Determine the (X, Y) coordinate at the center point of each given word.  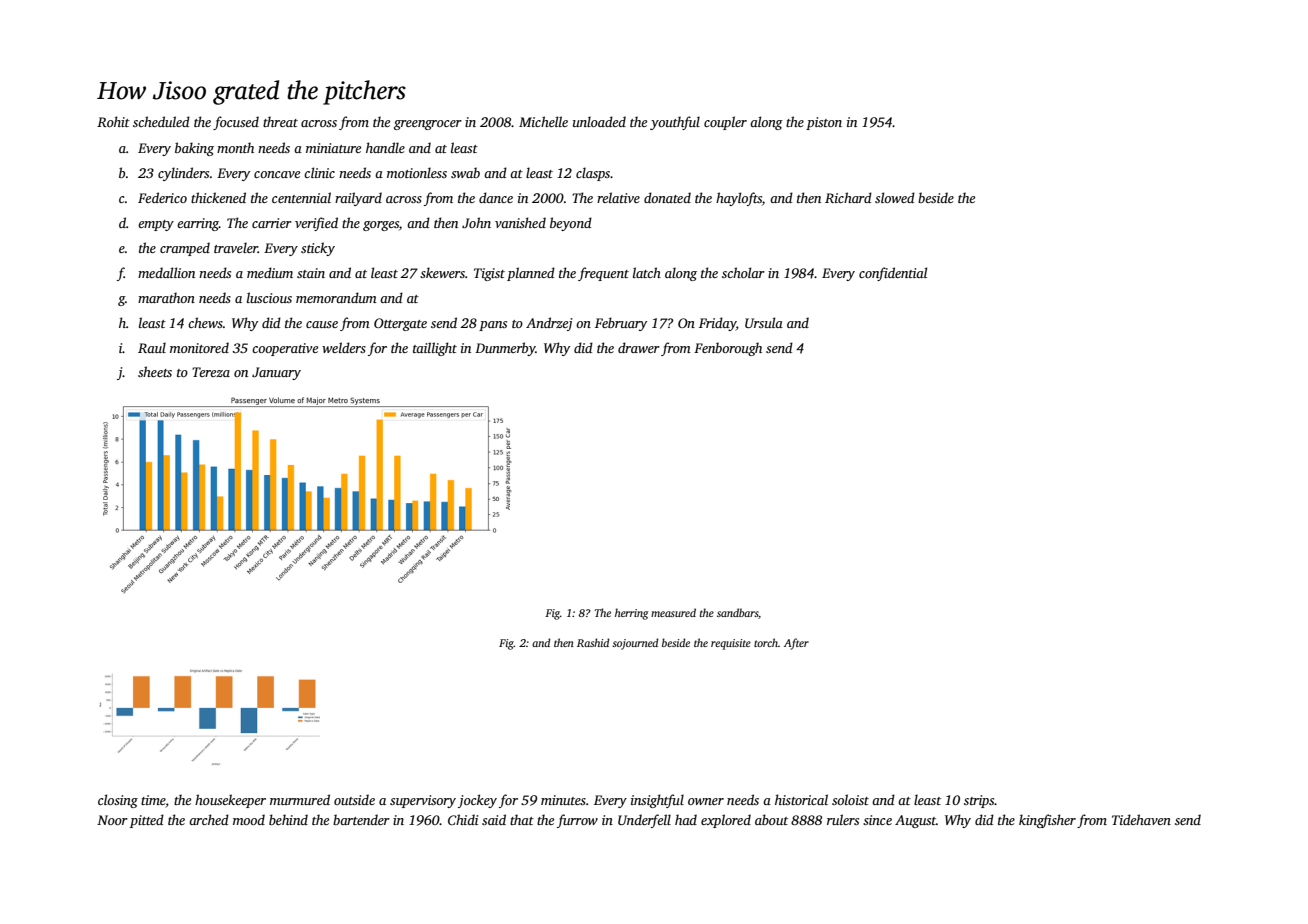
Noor (112, 820)
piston (824, 123)
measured (673, 612)
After (796, 644)
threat (280, 121)
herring (631, 614)
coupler (725, 123)
